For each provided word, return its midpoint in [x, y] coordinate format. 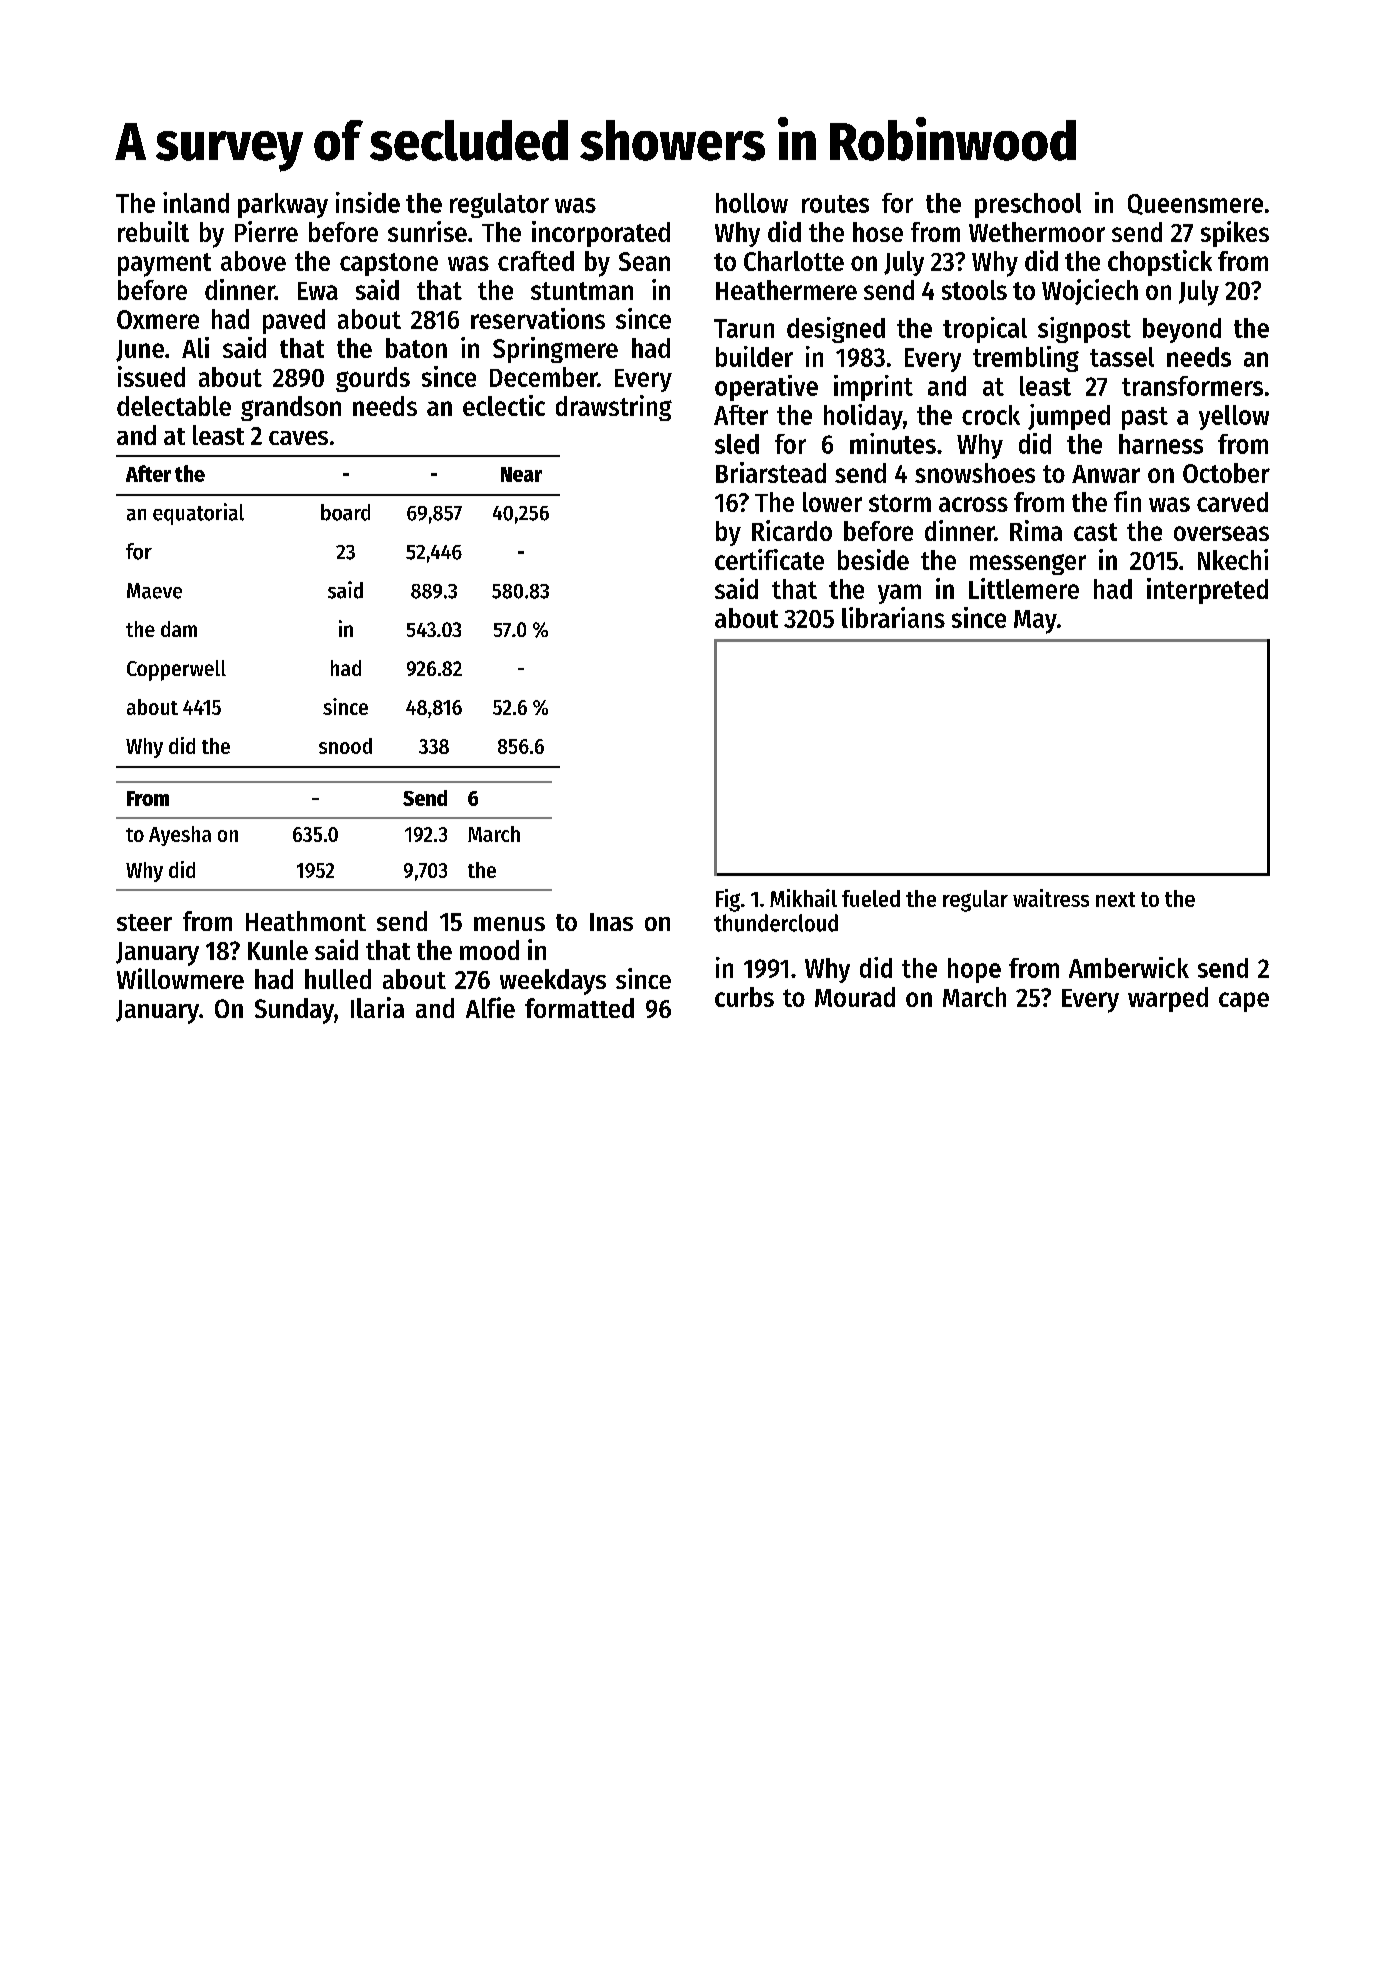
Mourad [855, 997]
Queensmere [1195, 204]
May [1035, 622]
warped [1168, 999]
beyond [1182, 330]
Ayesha [180, 836]
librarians [893, 617]
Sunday [294, 1011]
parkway [283, 205]
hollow [752, 203]
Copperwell [176, 670]
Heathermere [786, 290]
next [1115, 899]
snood [345, 746]
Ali [195, 347]
